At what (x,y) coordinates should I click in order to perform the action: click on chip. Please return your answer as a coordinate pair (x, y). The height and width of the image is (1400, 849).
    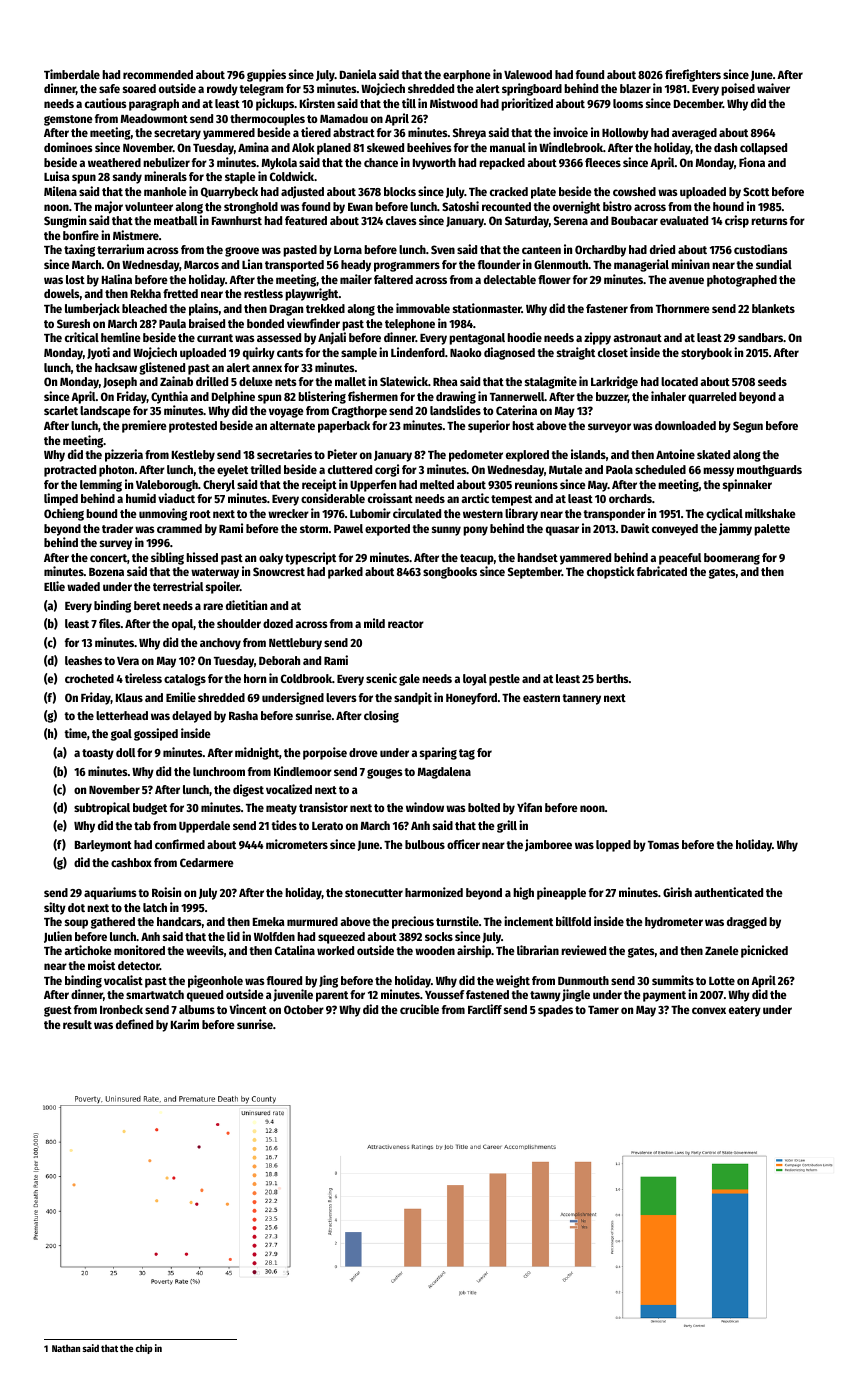
    Looking at the image, I should click on (143, 1349).
